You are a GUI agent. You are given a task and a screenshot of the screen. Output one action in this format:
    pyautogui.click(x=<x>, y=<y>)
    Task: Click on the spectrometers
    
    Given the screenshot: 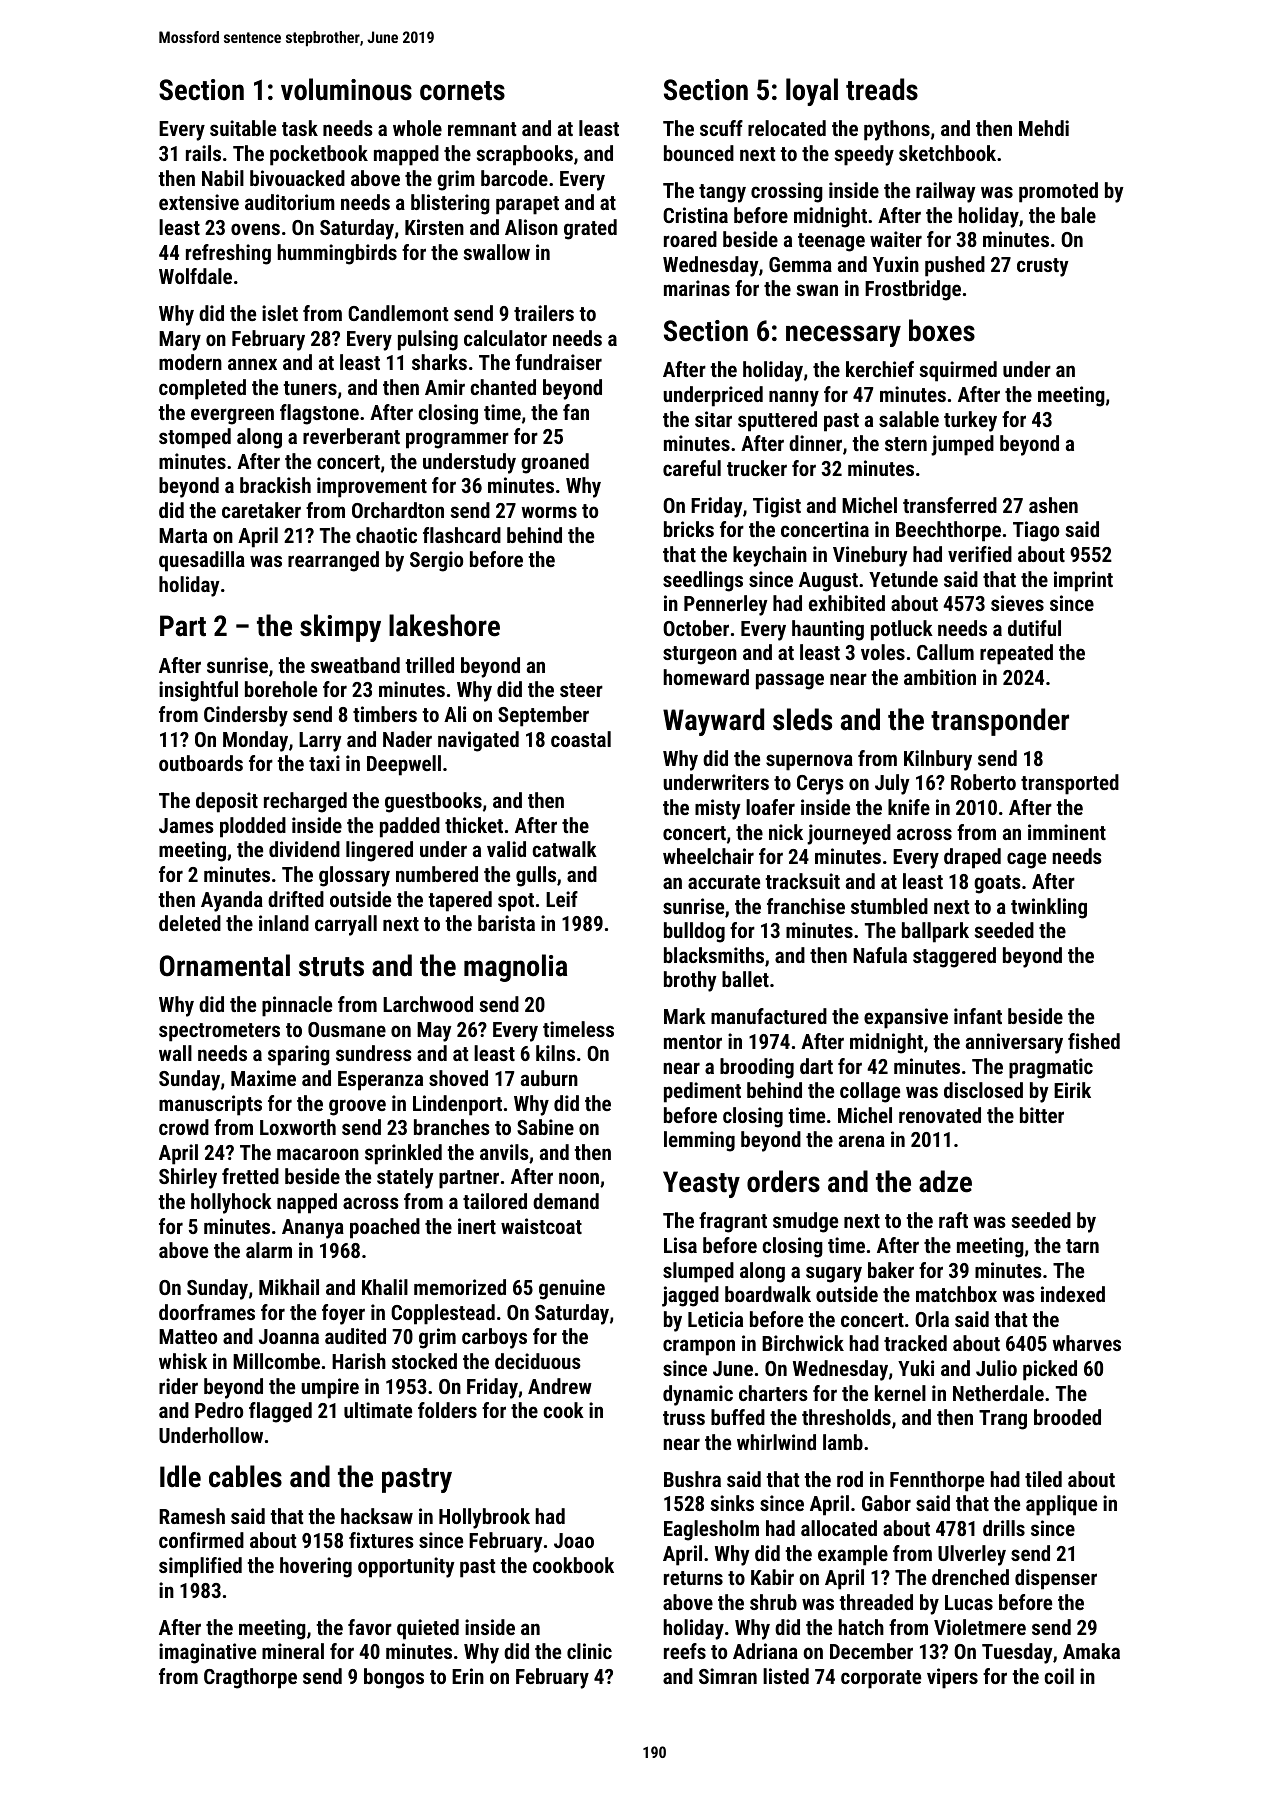 What is the action you would take?
    pyautogui.click(x=219, y=1032)
